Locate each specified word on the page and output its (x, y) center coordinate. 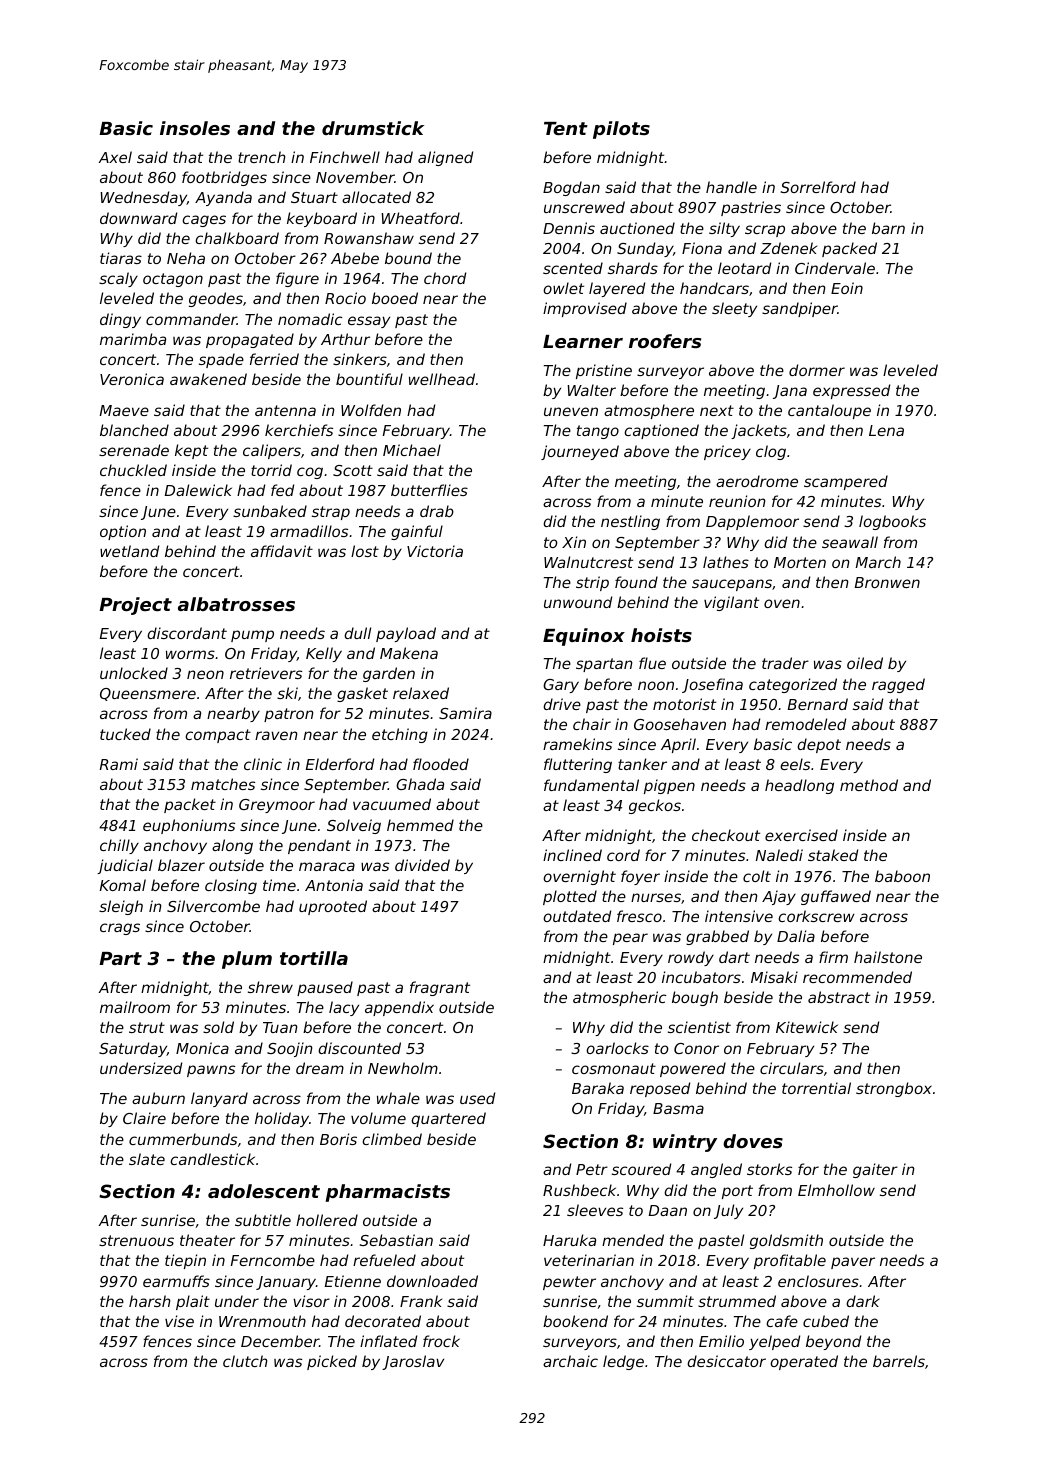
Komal (123, 885)
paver (853, 1263)
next (717, 410)
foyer (640, 877)
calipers (272, 451)
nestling (630, 522)
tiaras (121, 258)
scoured (641, 1169)
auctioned (637, 228)
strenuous (136, 1240)
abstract (839, 997)
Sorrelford (818, 187)
